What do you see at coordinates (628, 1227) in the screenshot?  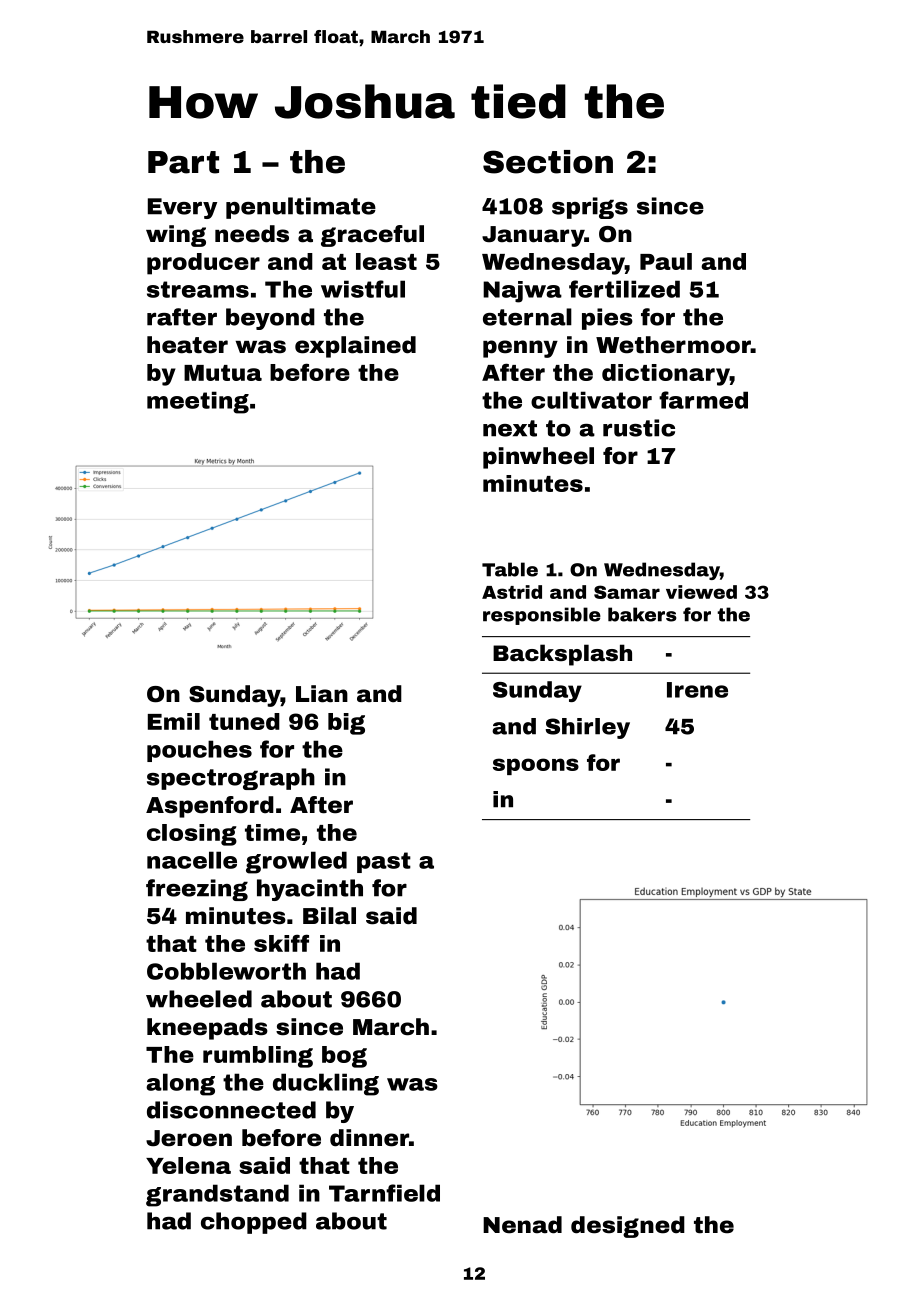 I see `designed` at bounding box center [628, 1227].
